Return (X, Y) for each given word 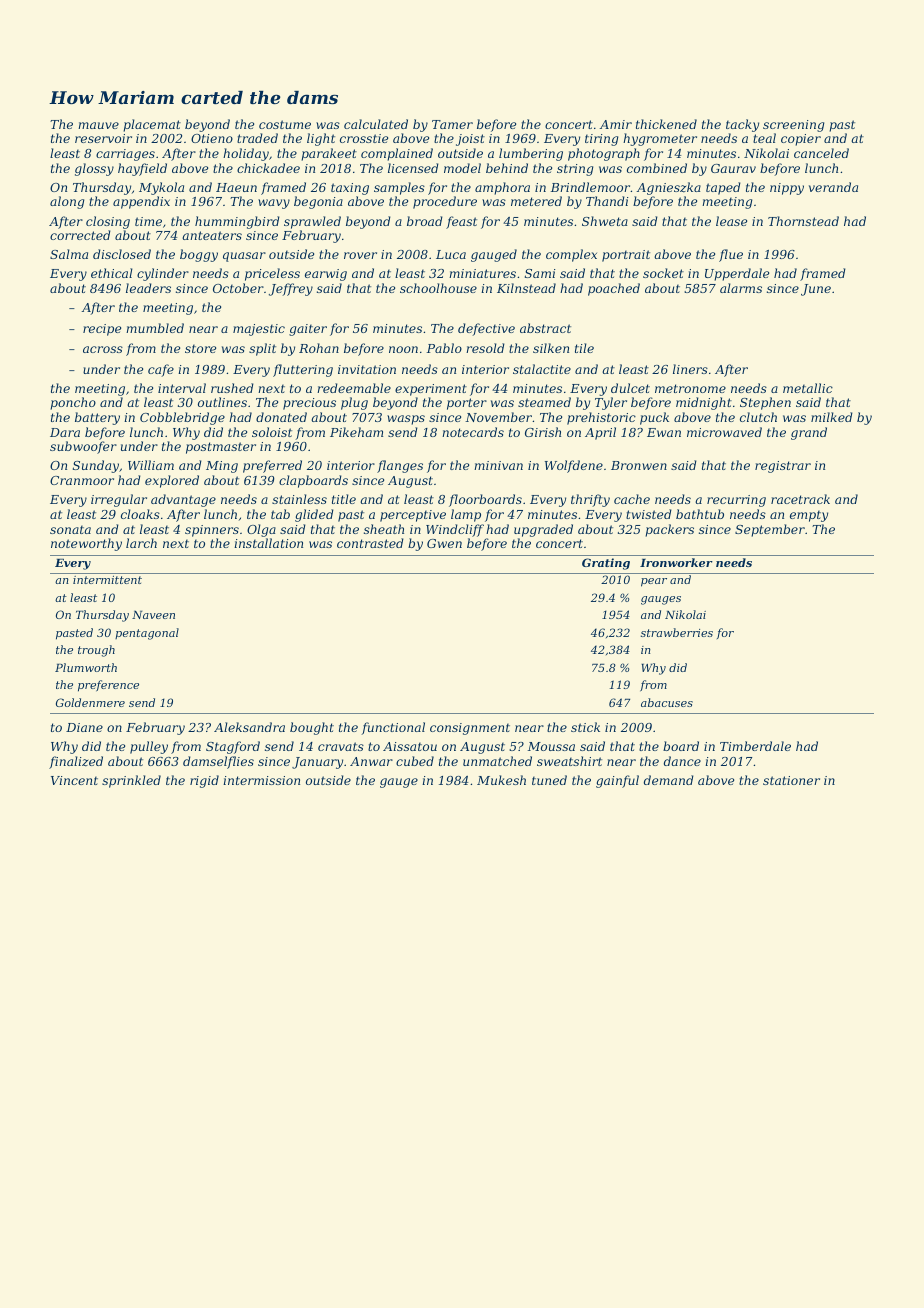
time (148, 221)
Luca (451, 254)
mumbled (155, 328)
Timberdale (755, 746)
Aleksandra (249, 727)
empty (809, 516)
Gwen (444, 543)
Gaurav (733, 168)
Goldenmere (90, 702)
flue (731, 255)
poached (614, 289)
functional (393, 728)
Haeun (236, 187)
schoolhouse (438, 288)
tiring (601, 140)
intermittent (107, 580)
